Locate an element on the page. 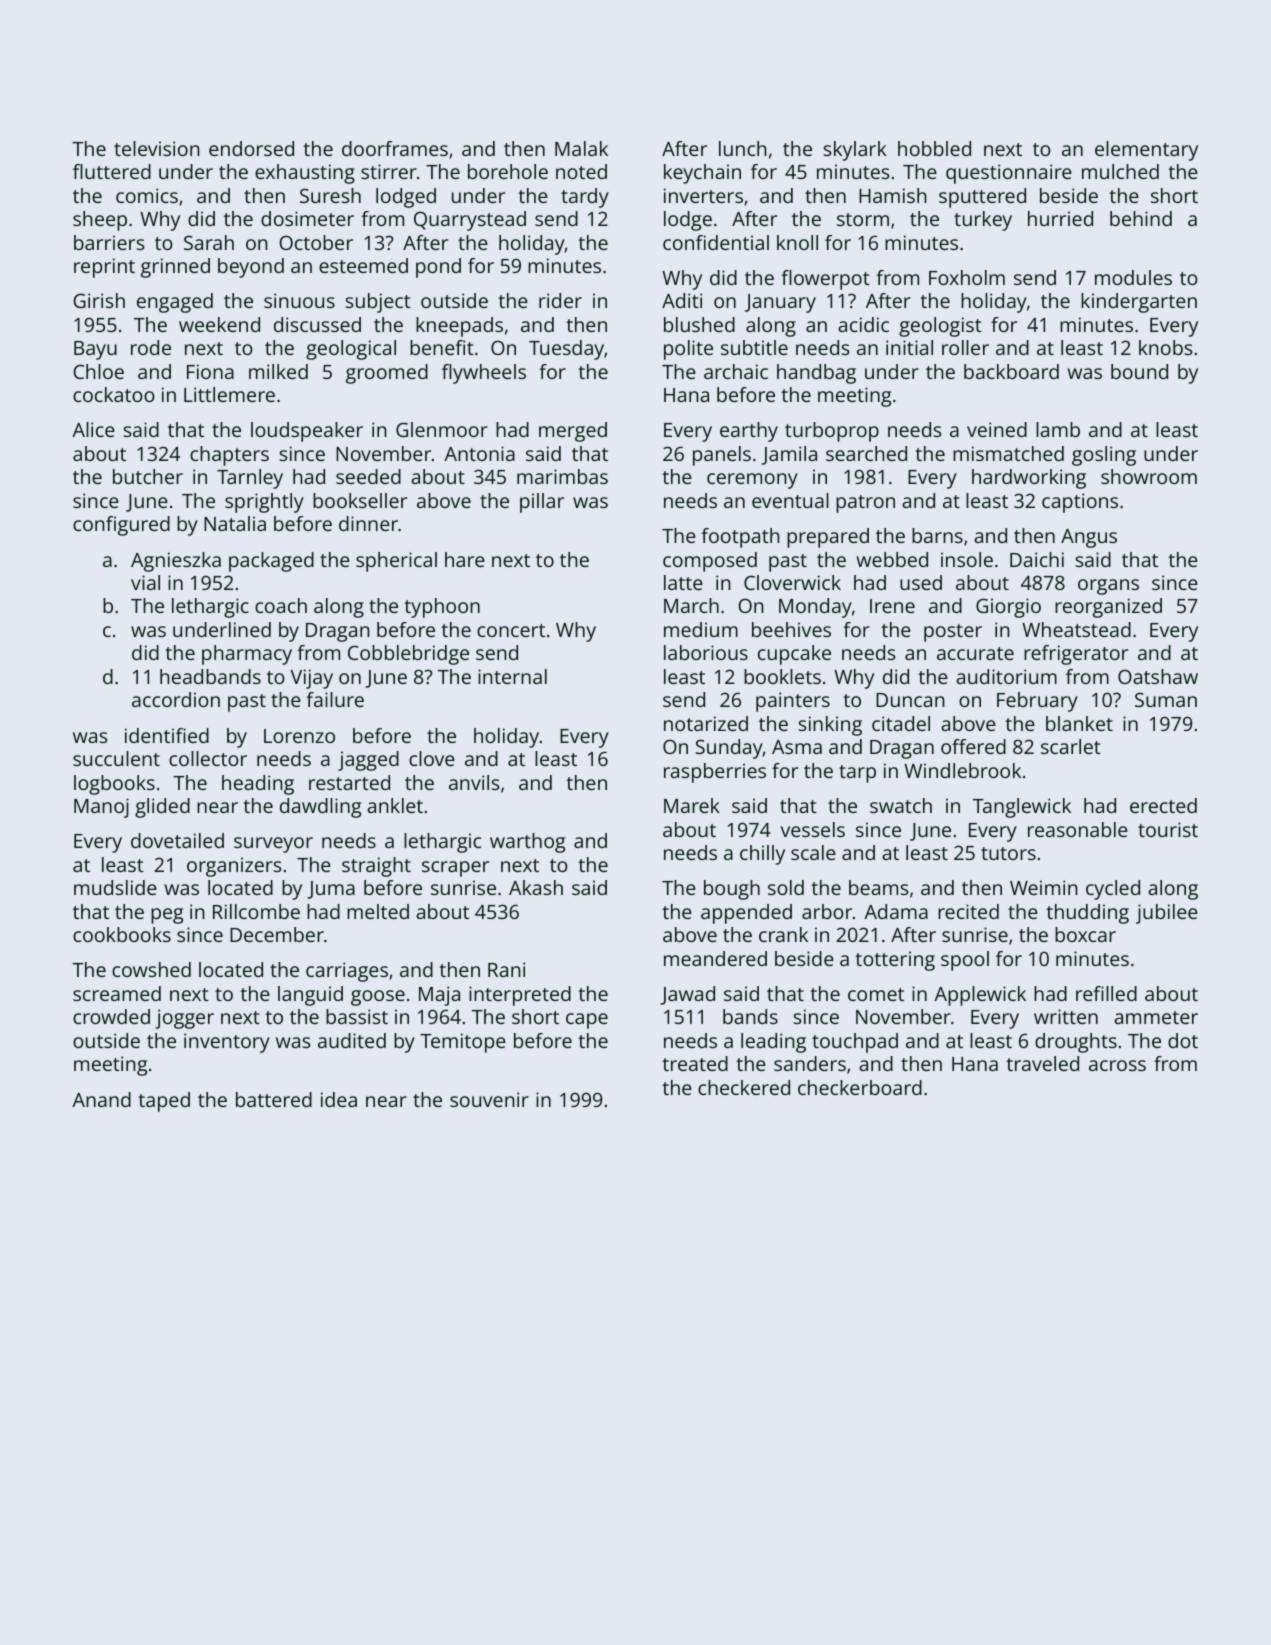 This image has height=1645, width=1271. Sunday is located at coordinates (729, 749).
